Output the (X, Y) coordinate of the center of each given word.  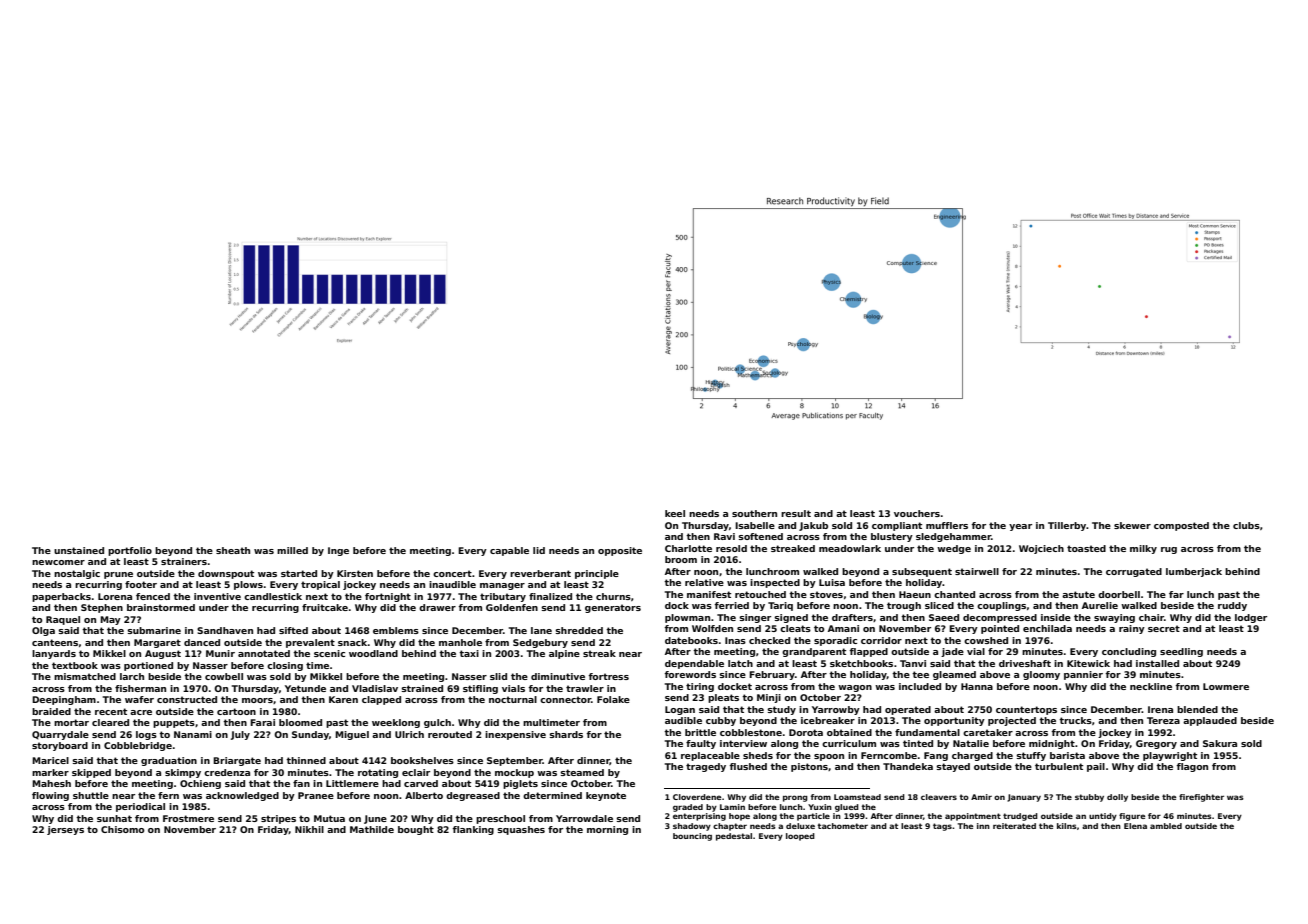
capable (509, 551)
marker (50, 772)
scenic (329, 653)
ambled (1166, 826)
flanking (473, 830)
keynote (606, 796)
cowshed (986, 640)
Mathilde (372, 829)
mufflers (947, 525)
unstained (79, 550)
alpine (564, 654)
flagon (1192, 767)
